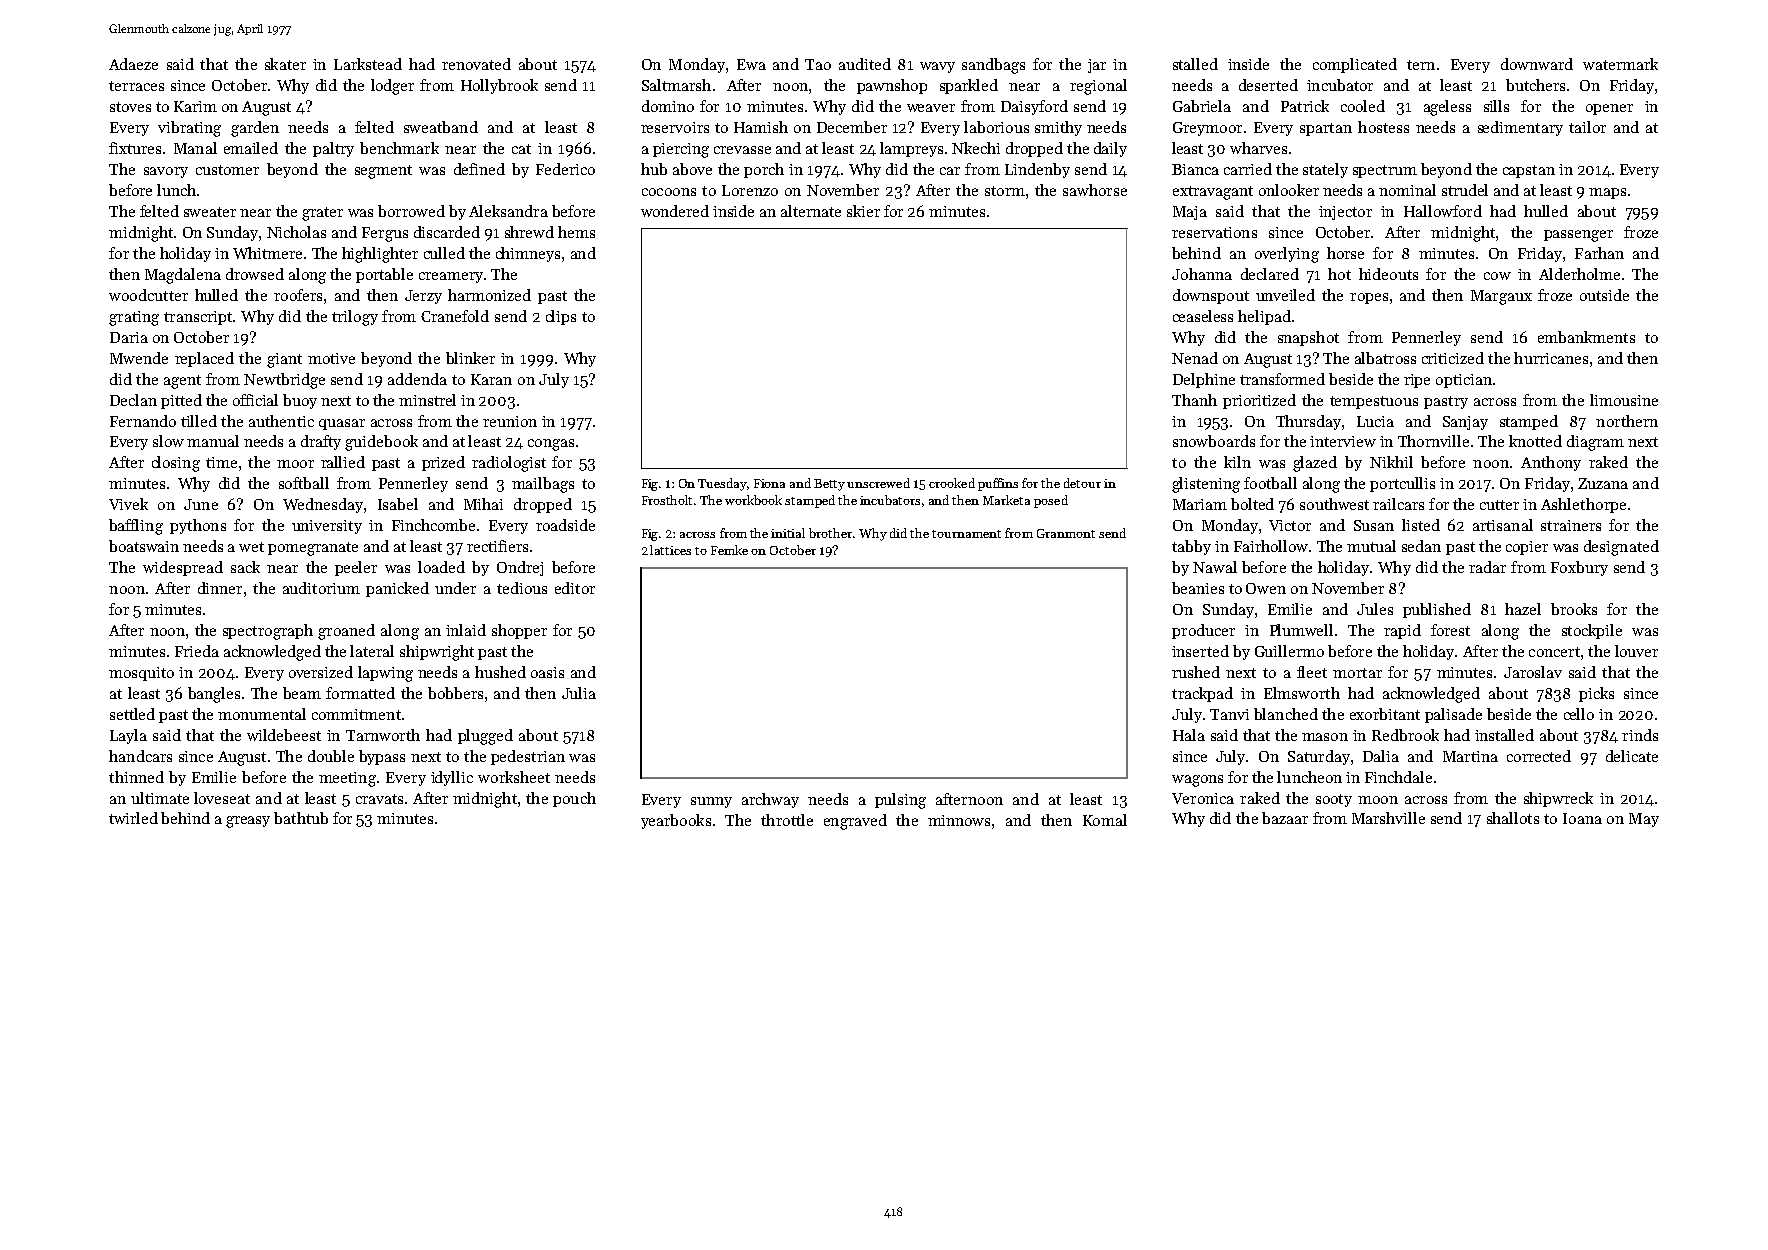  Describe the element at coordinates (1607, 193) in the document. I see `maps` at that location.
